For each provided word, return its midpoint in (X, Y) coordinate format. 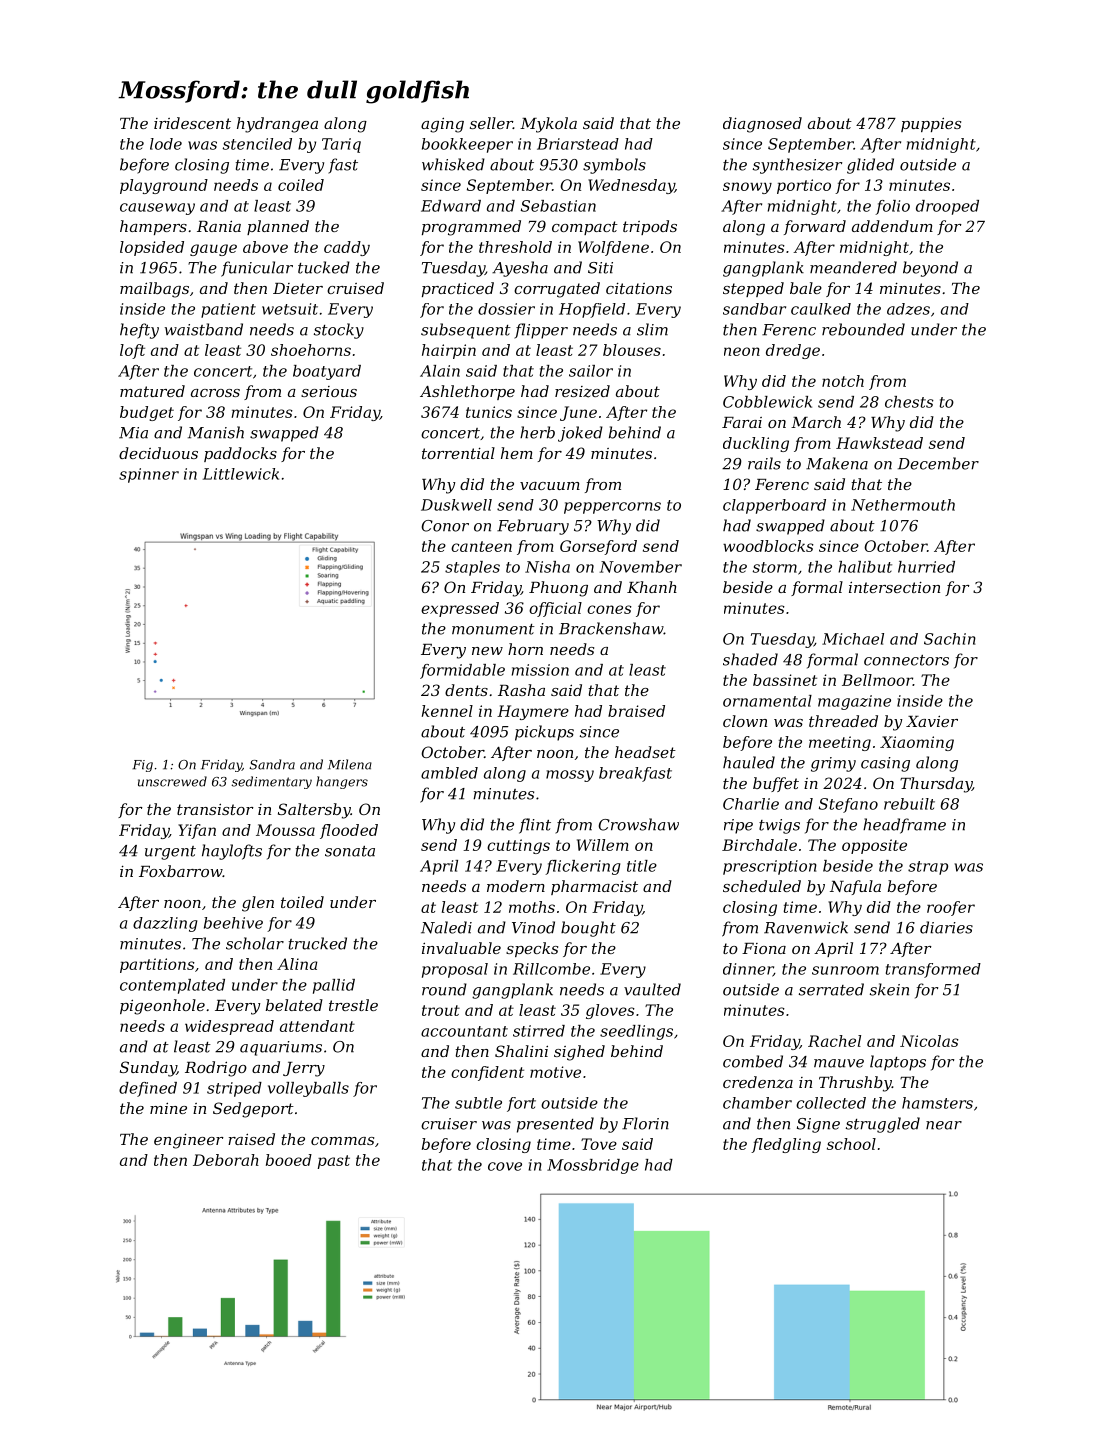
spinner (149, 475)
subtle (478, 1103)
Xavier (932, 721)
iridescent (192, 123)
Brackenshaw (611, 628)
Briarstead (578, 144)
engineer (189, 1141)
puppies (931, 124)
